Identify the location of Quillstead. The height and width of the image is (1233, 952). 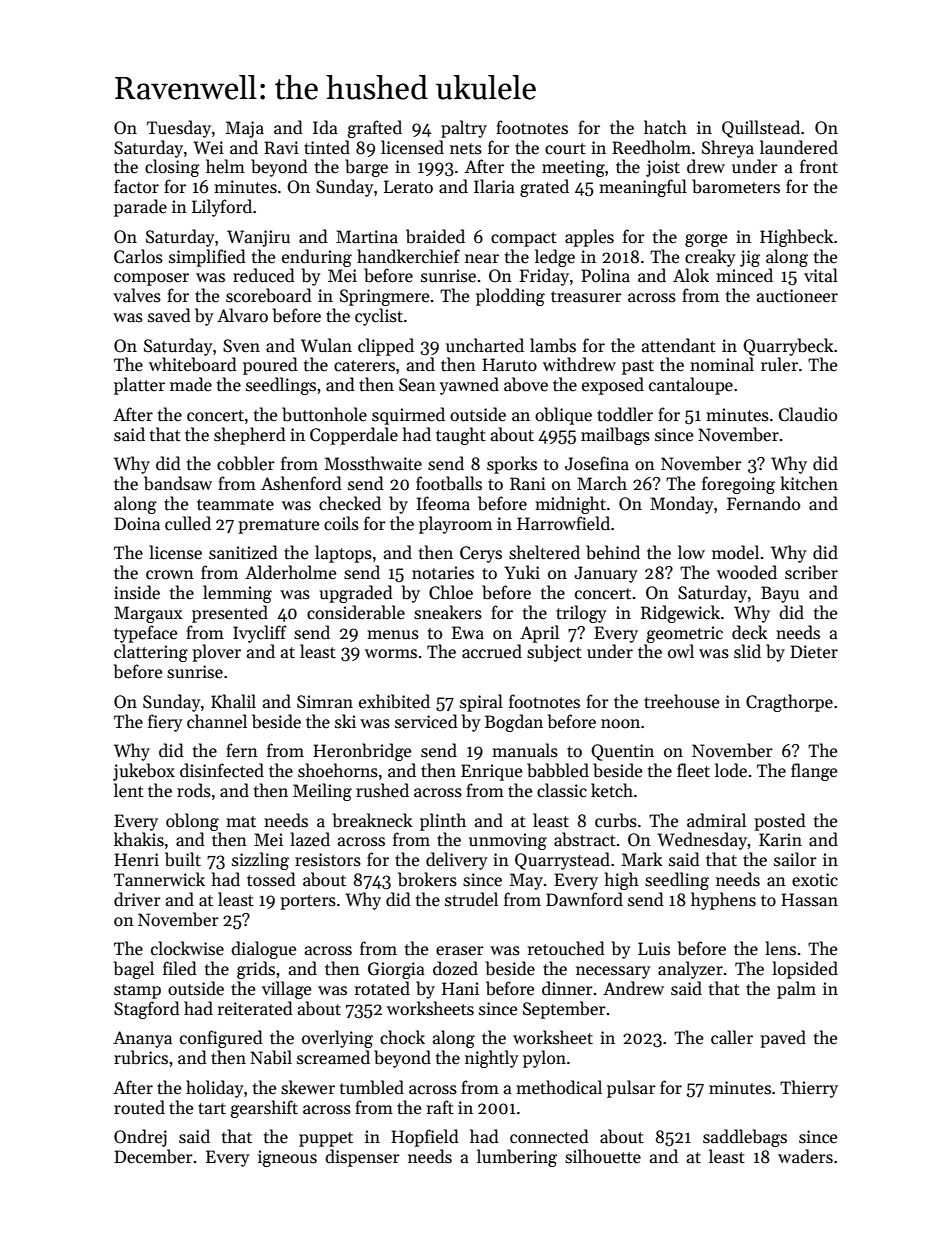
(761, 129).
